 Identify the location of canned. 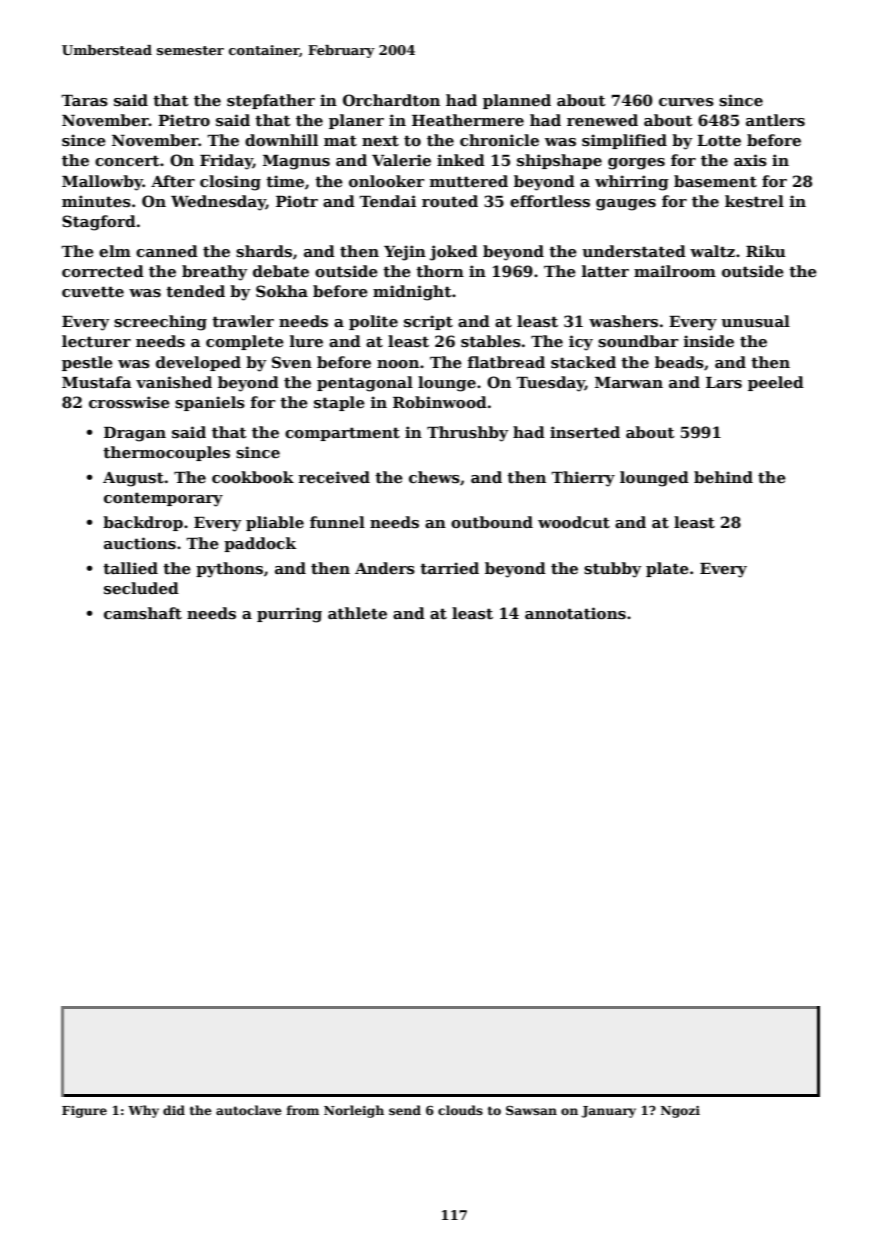
(167, 251).
